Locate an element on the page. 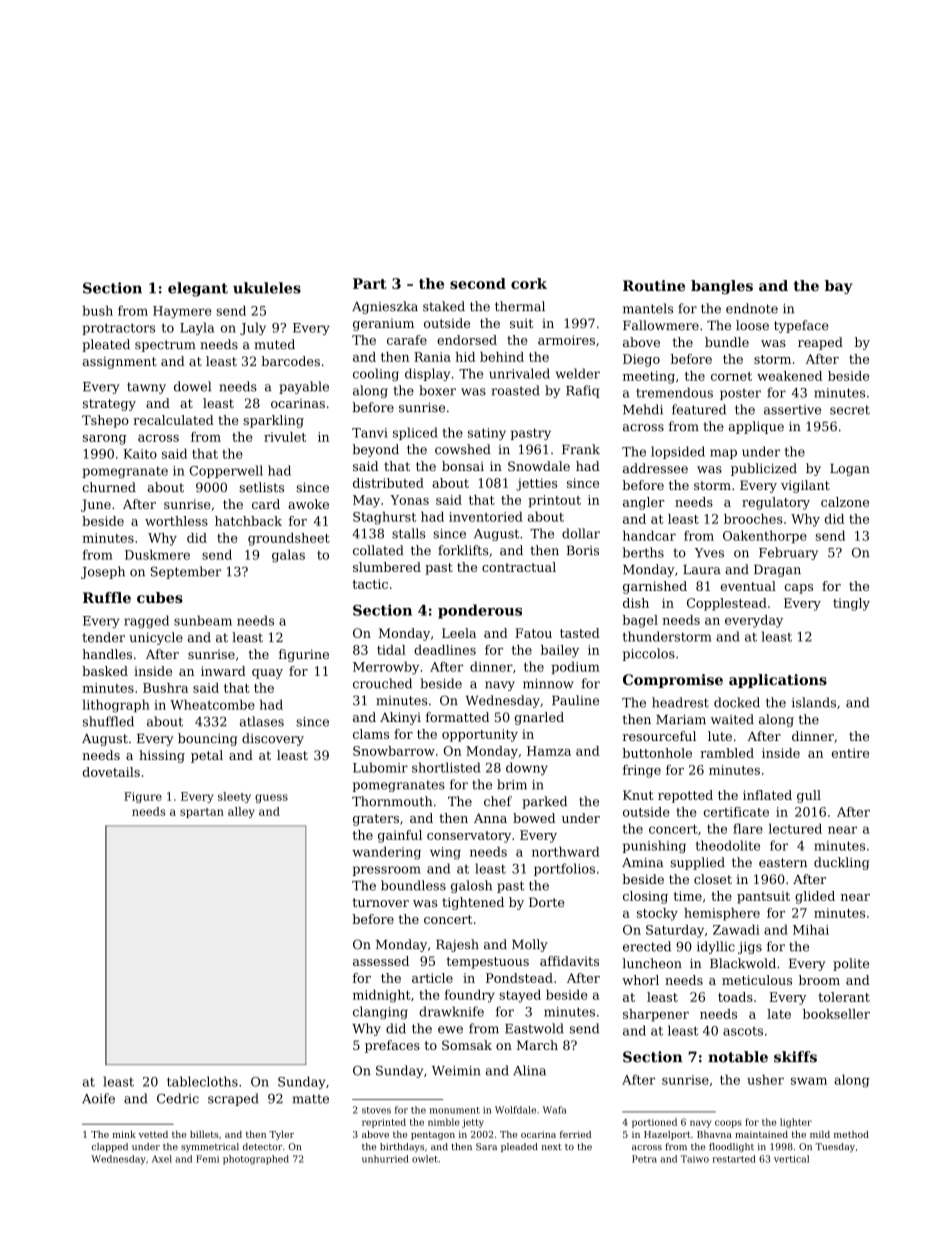 The width and height of the image is (952, 1233). Cedric is located at coordinates (178, 1098).
